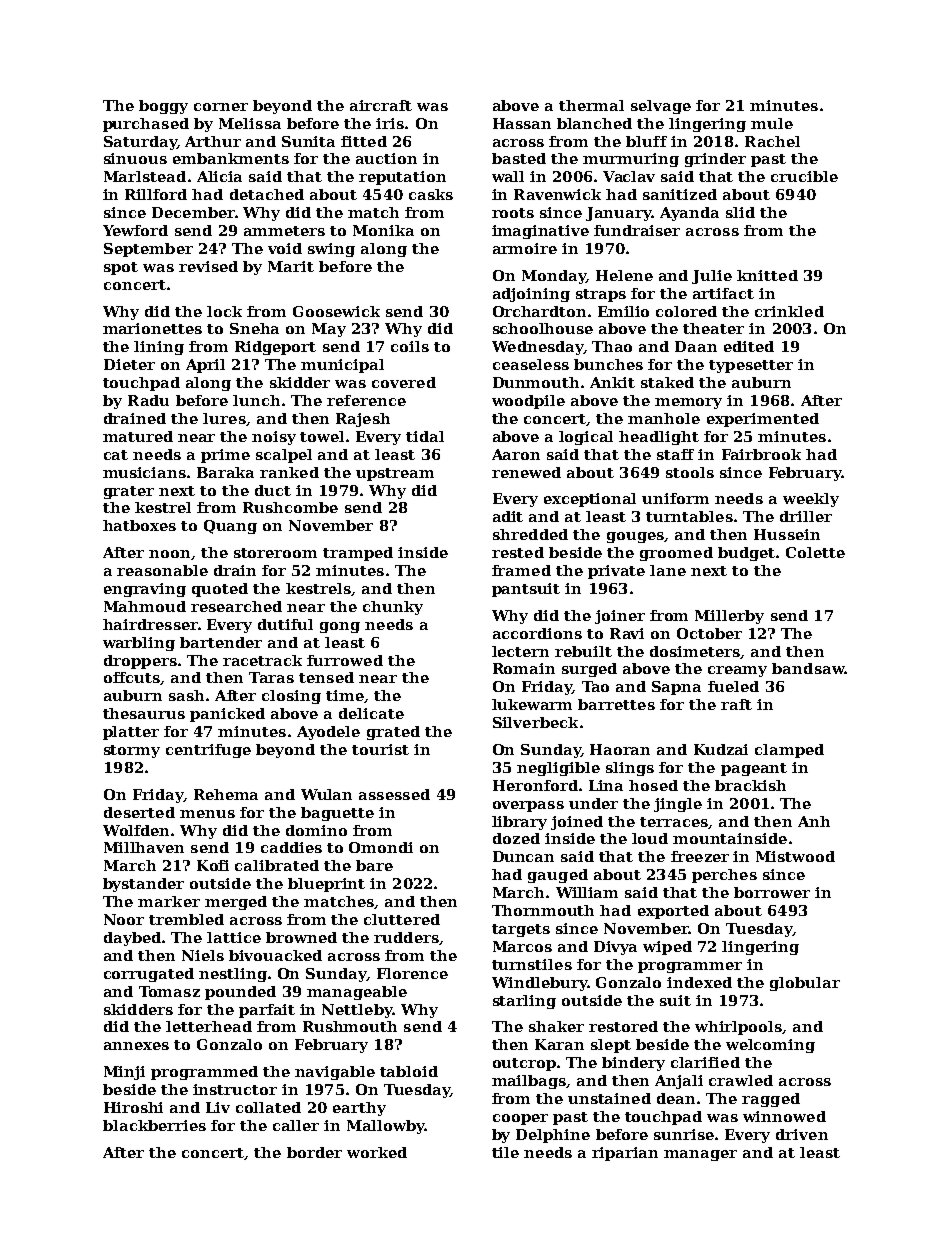  Describe the element at coordinates (390, 123) in the screenshot. I see `iris` at that location.
